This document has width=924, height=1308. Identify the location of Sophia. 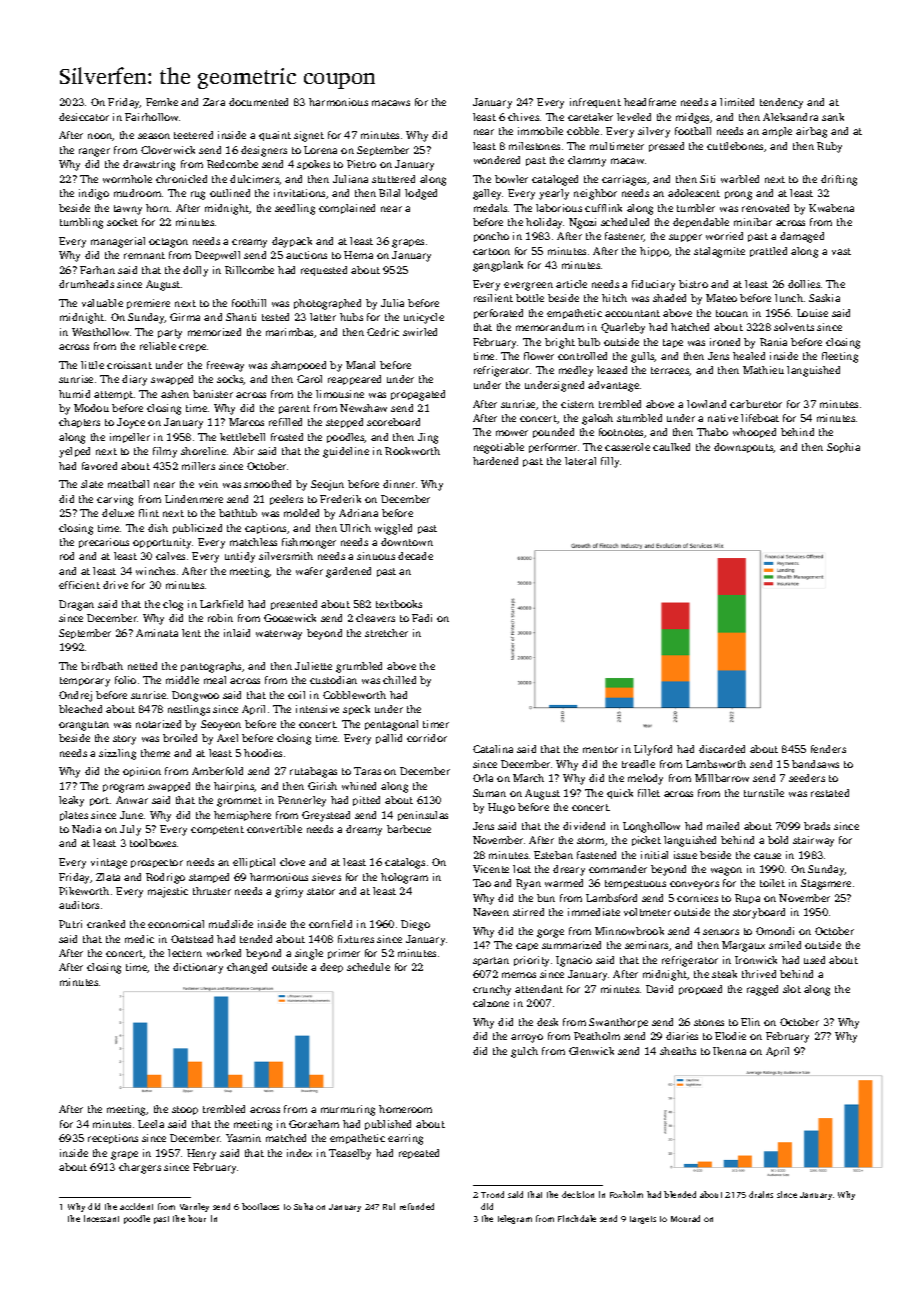
(843, 448).
